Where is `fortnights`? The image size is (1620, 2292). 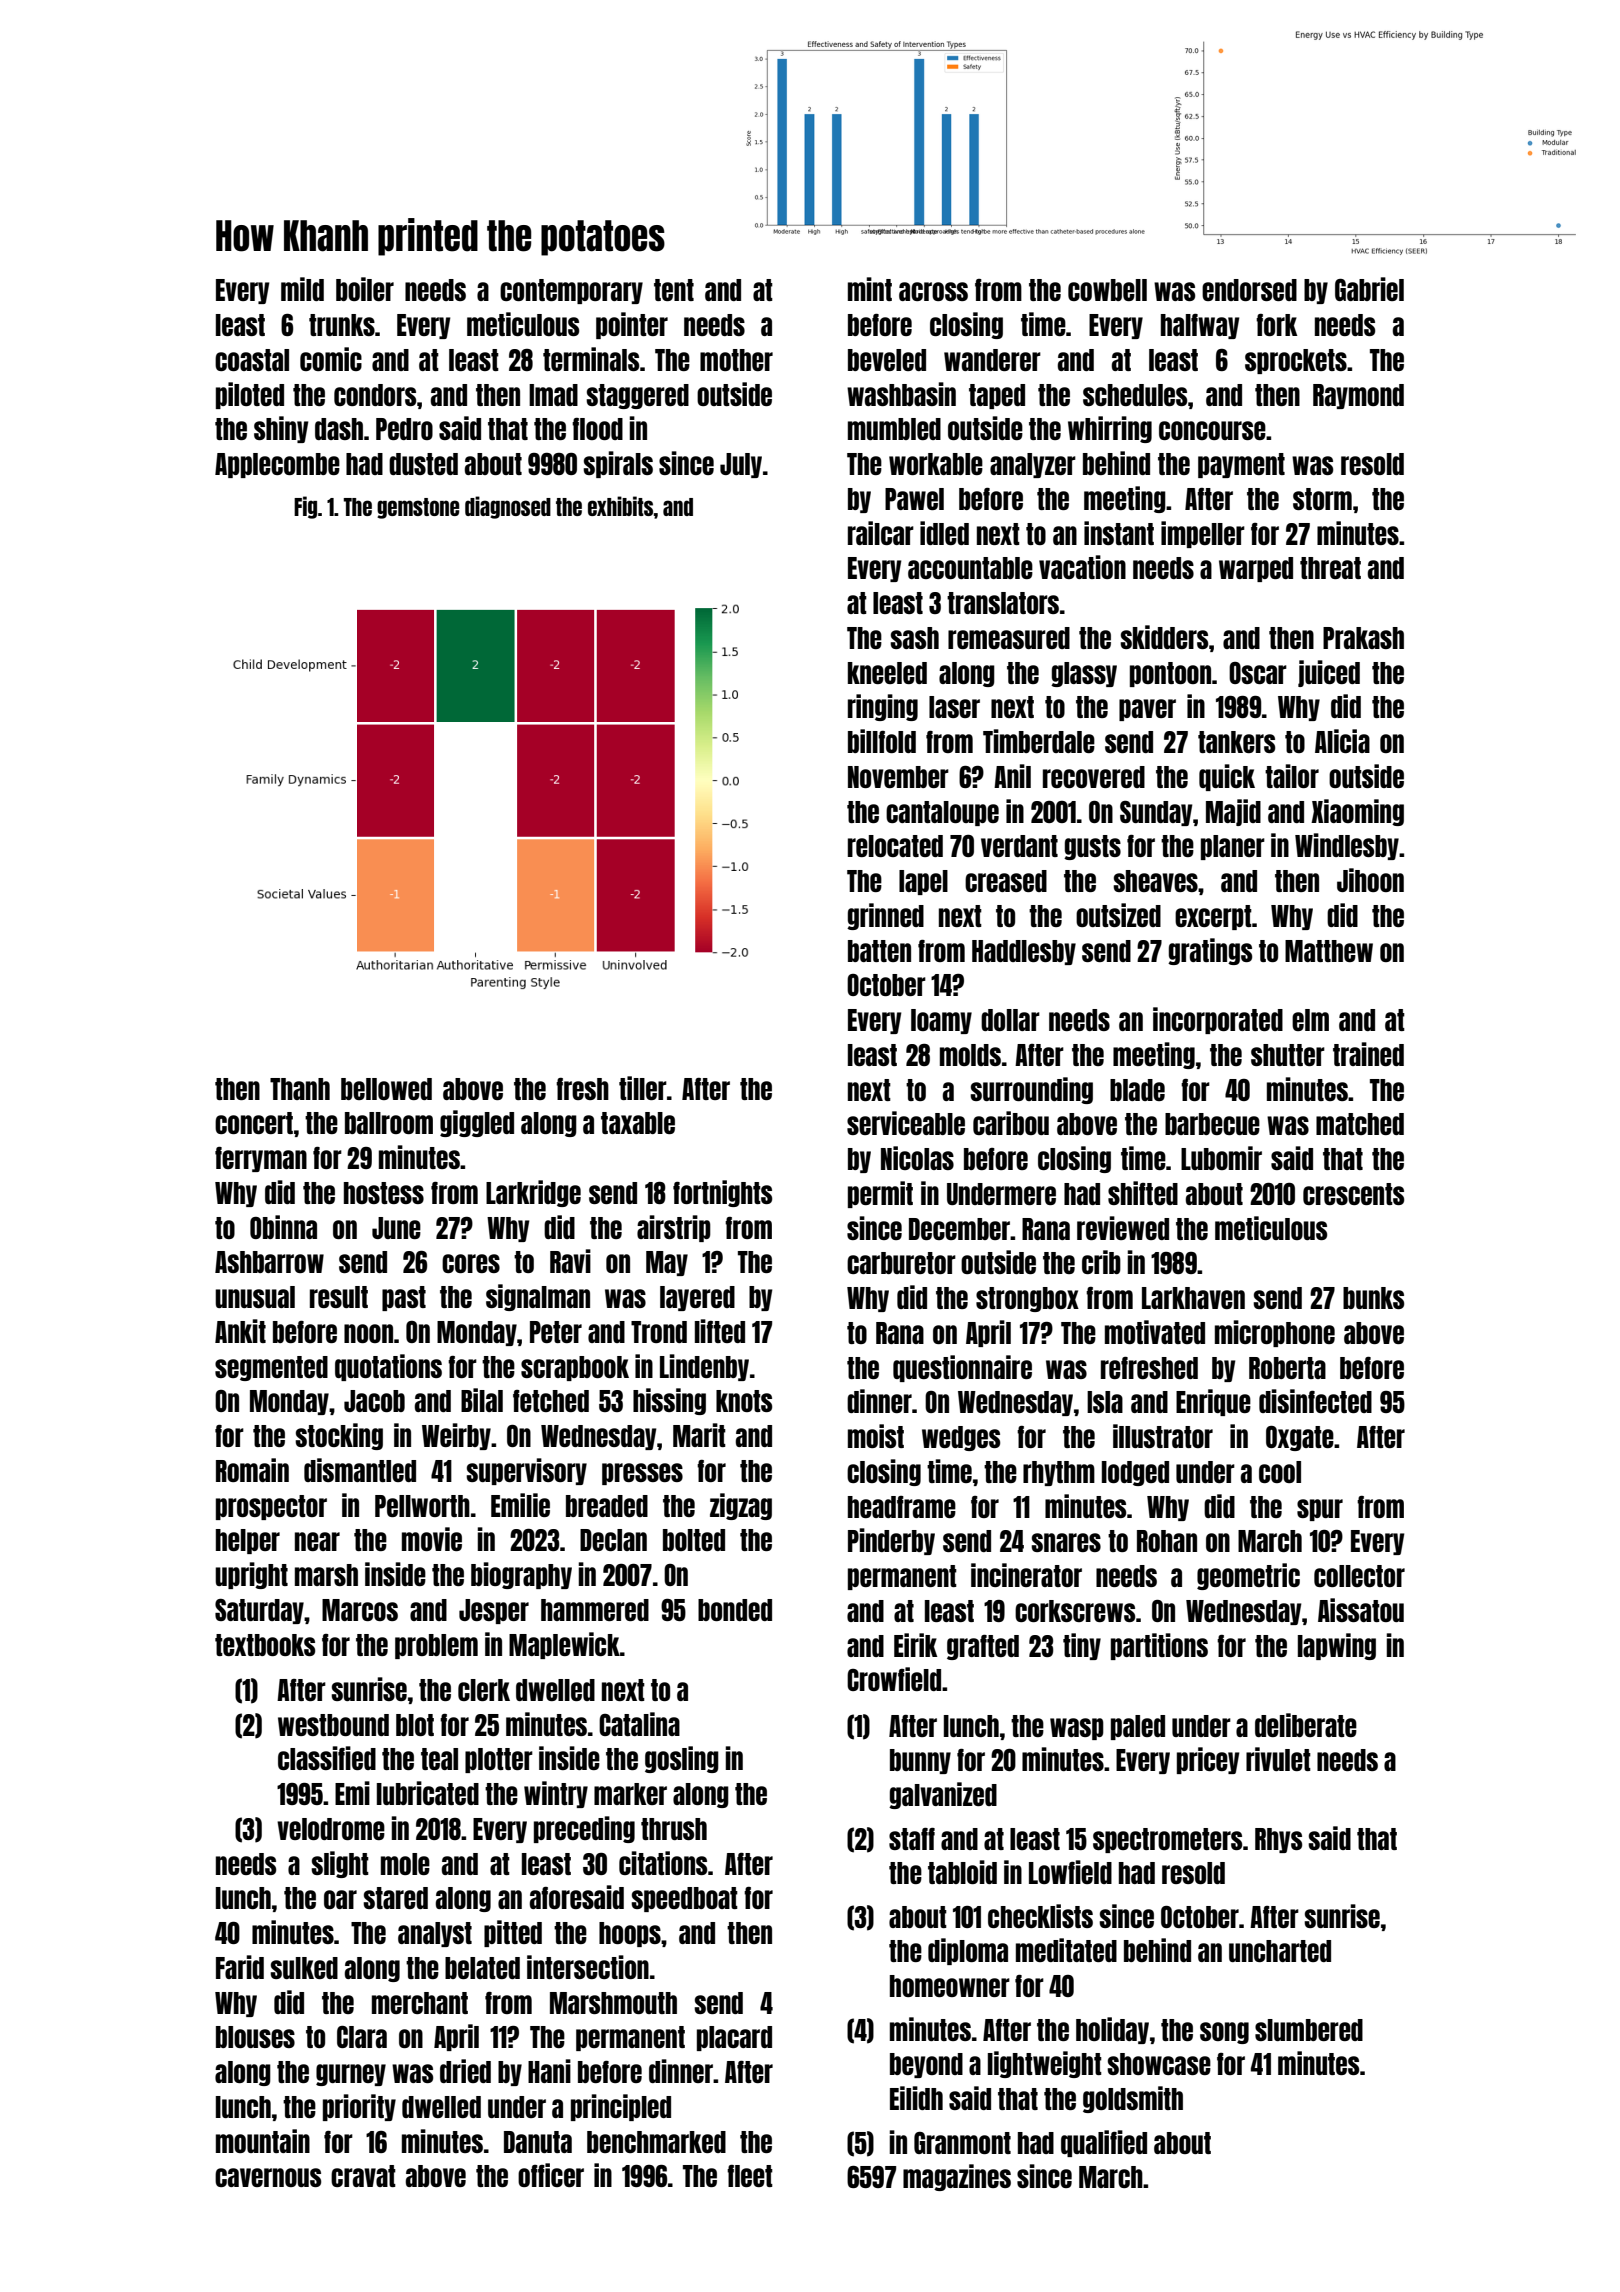
fortnights is located at coordinates (722, 1193).
